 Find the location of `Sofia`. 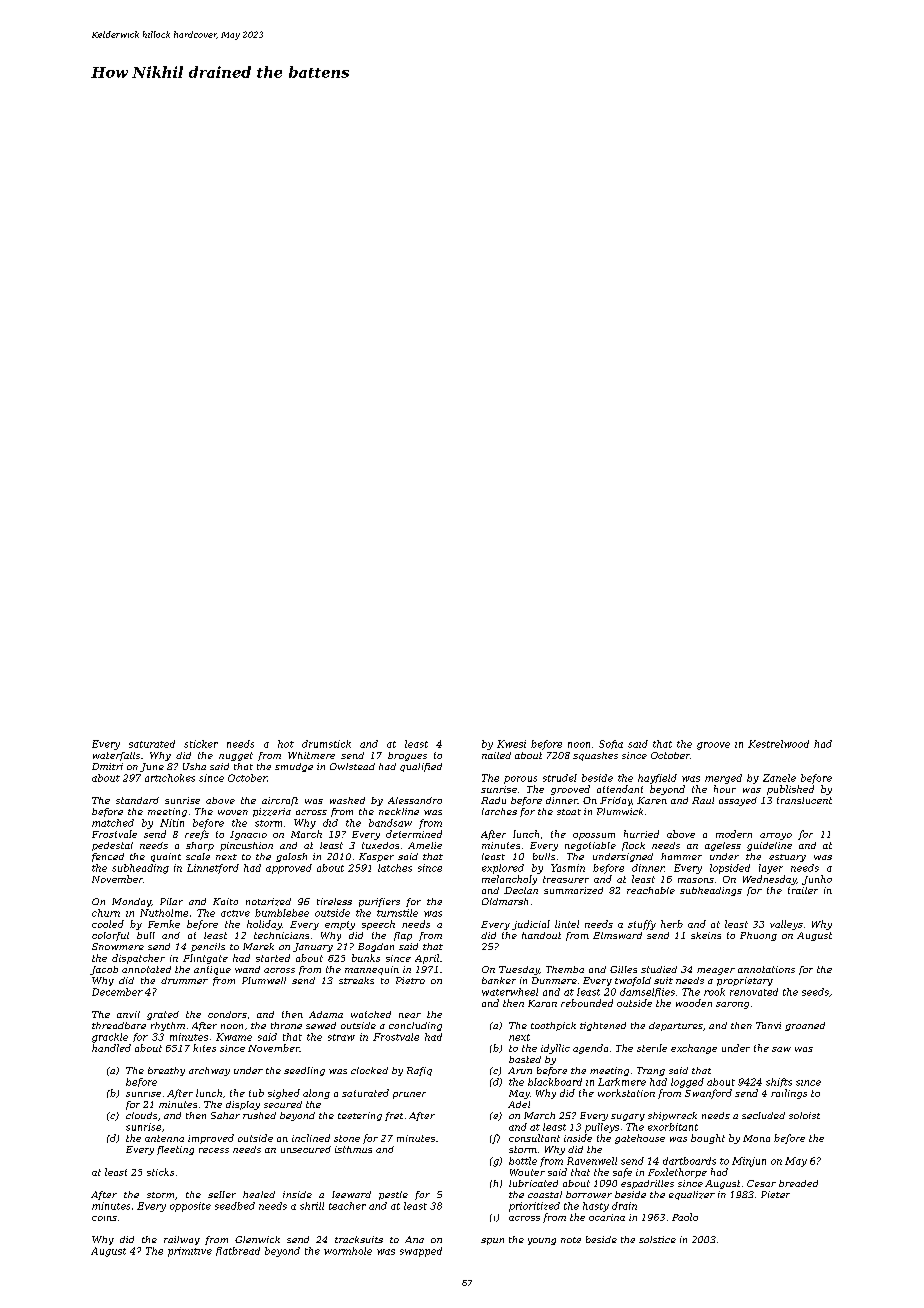

Sofia is located at coordinates (611, 744).
